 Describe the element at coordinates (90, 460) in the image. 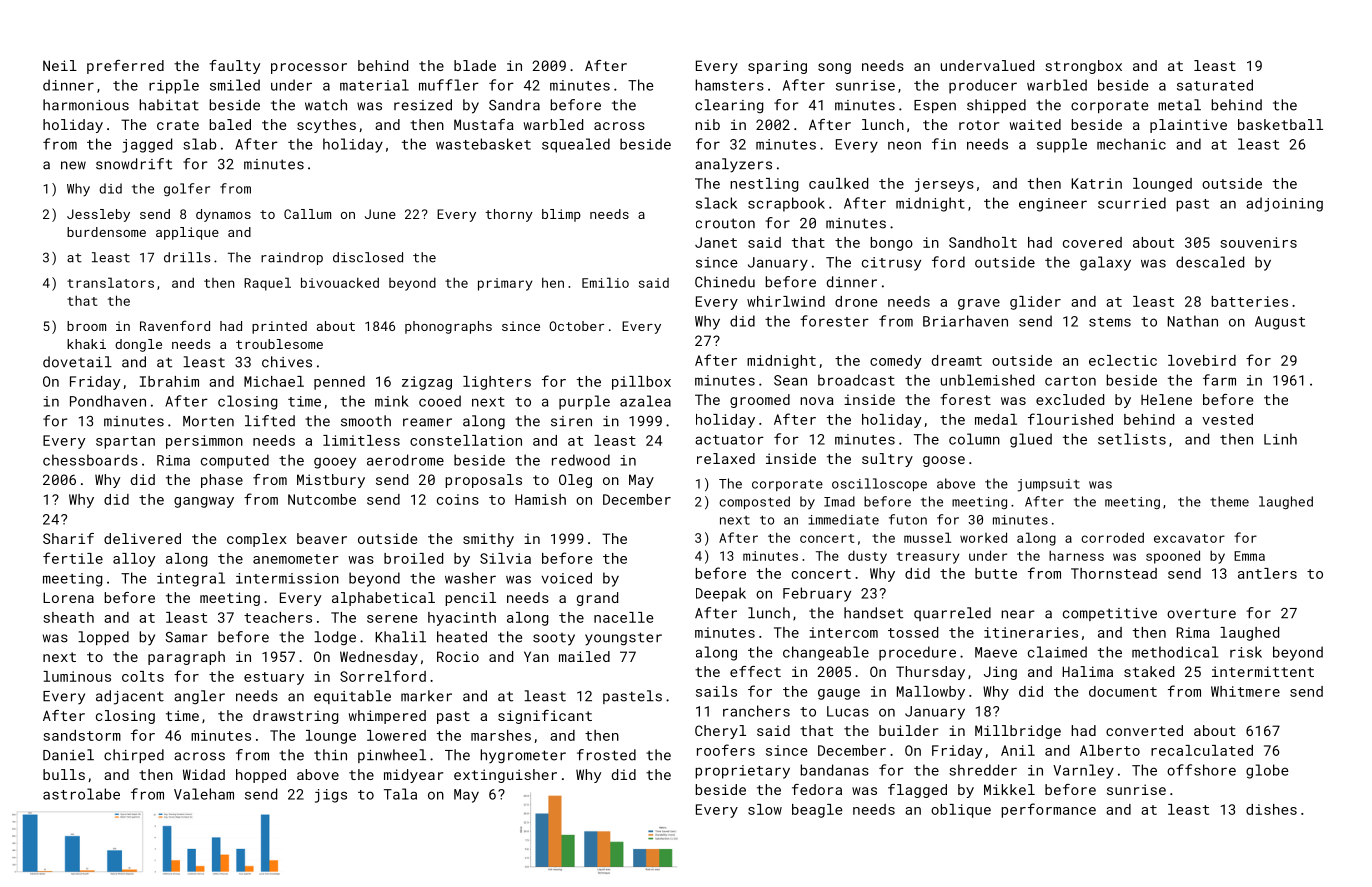

I see `chessboards` at that location.
